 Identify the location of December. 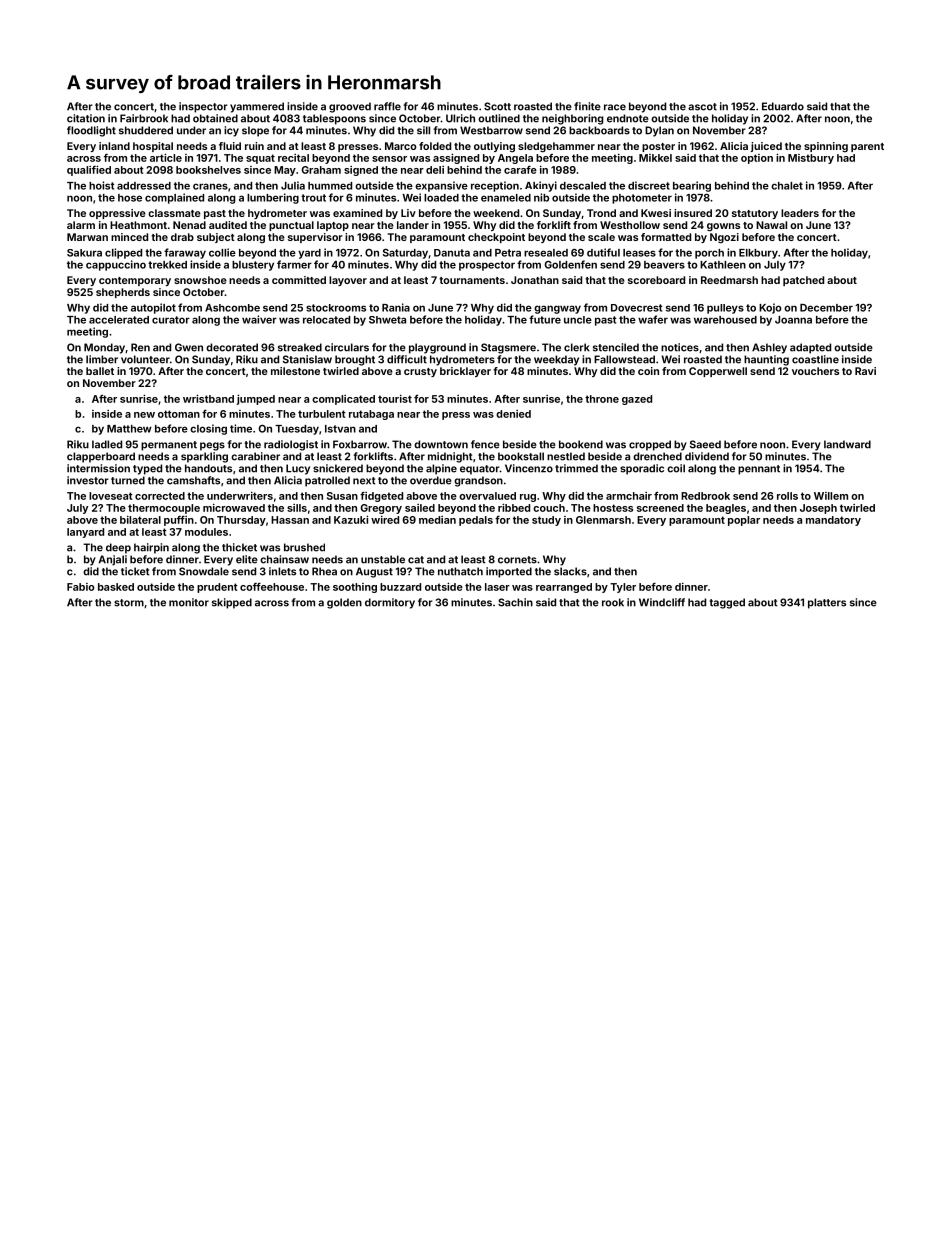
(826, 307).
